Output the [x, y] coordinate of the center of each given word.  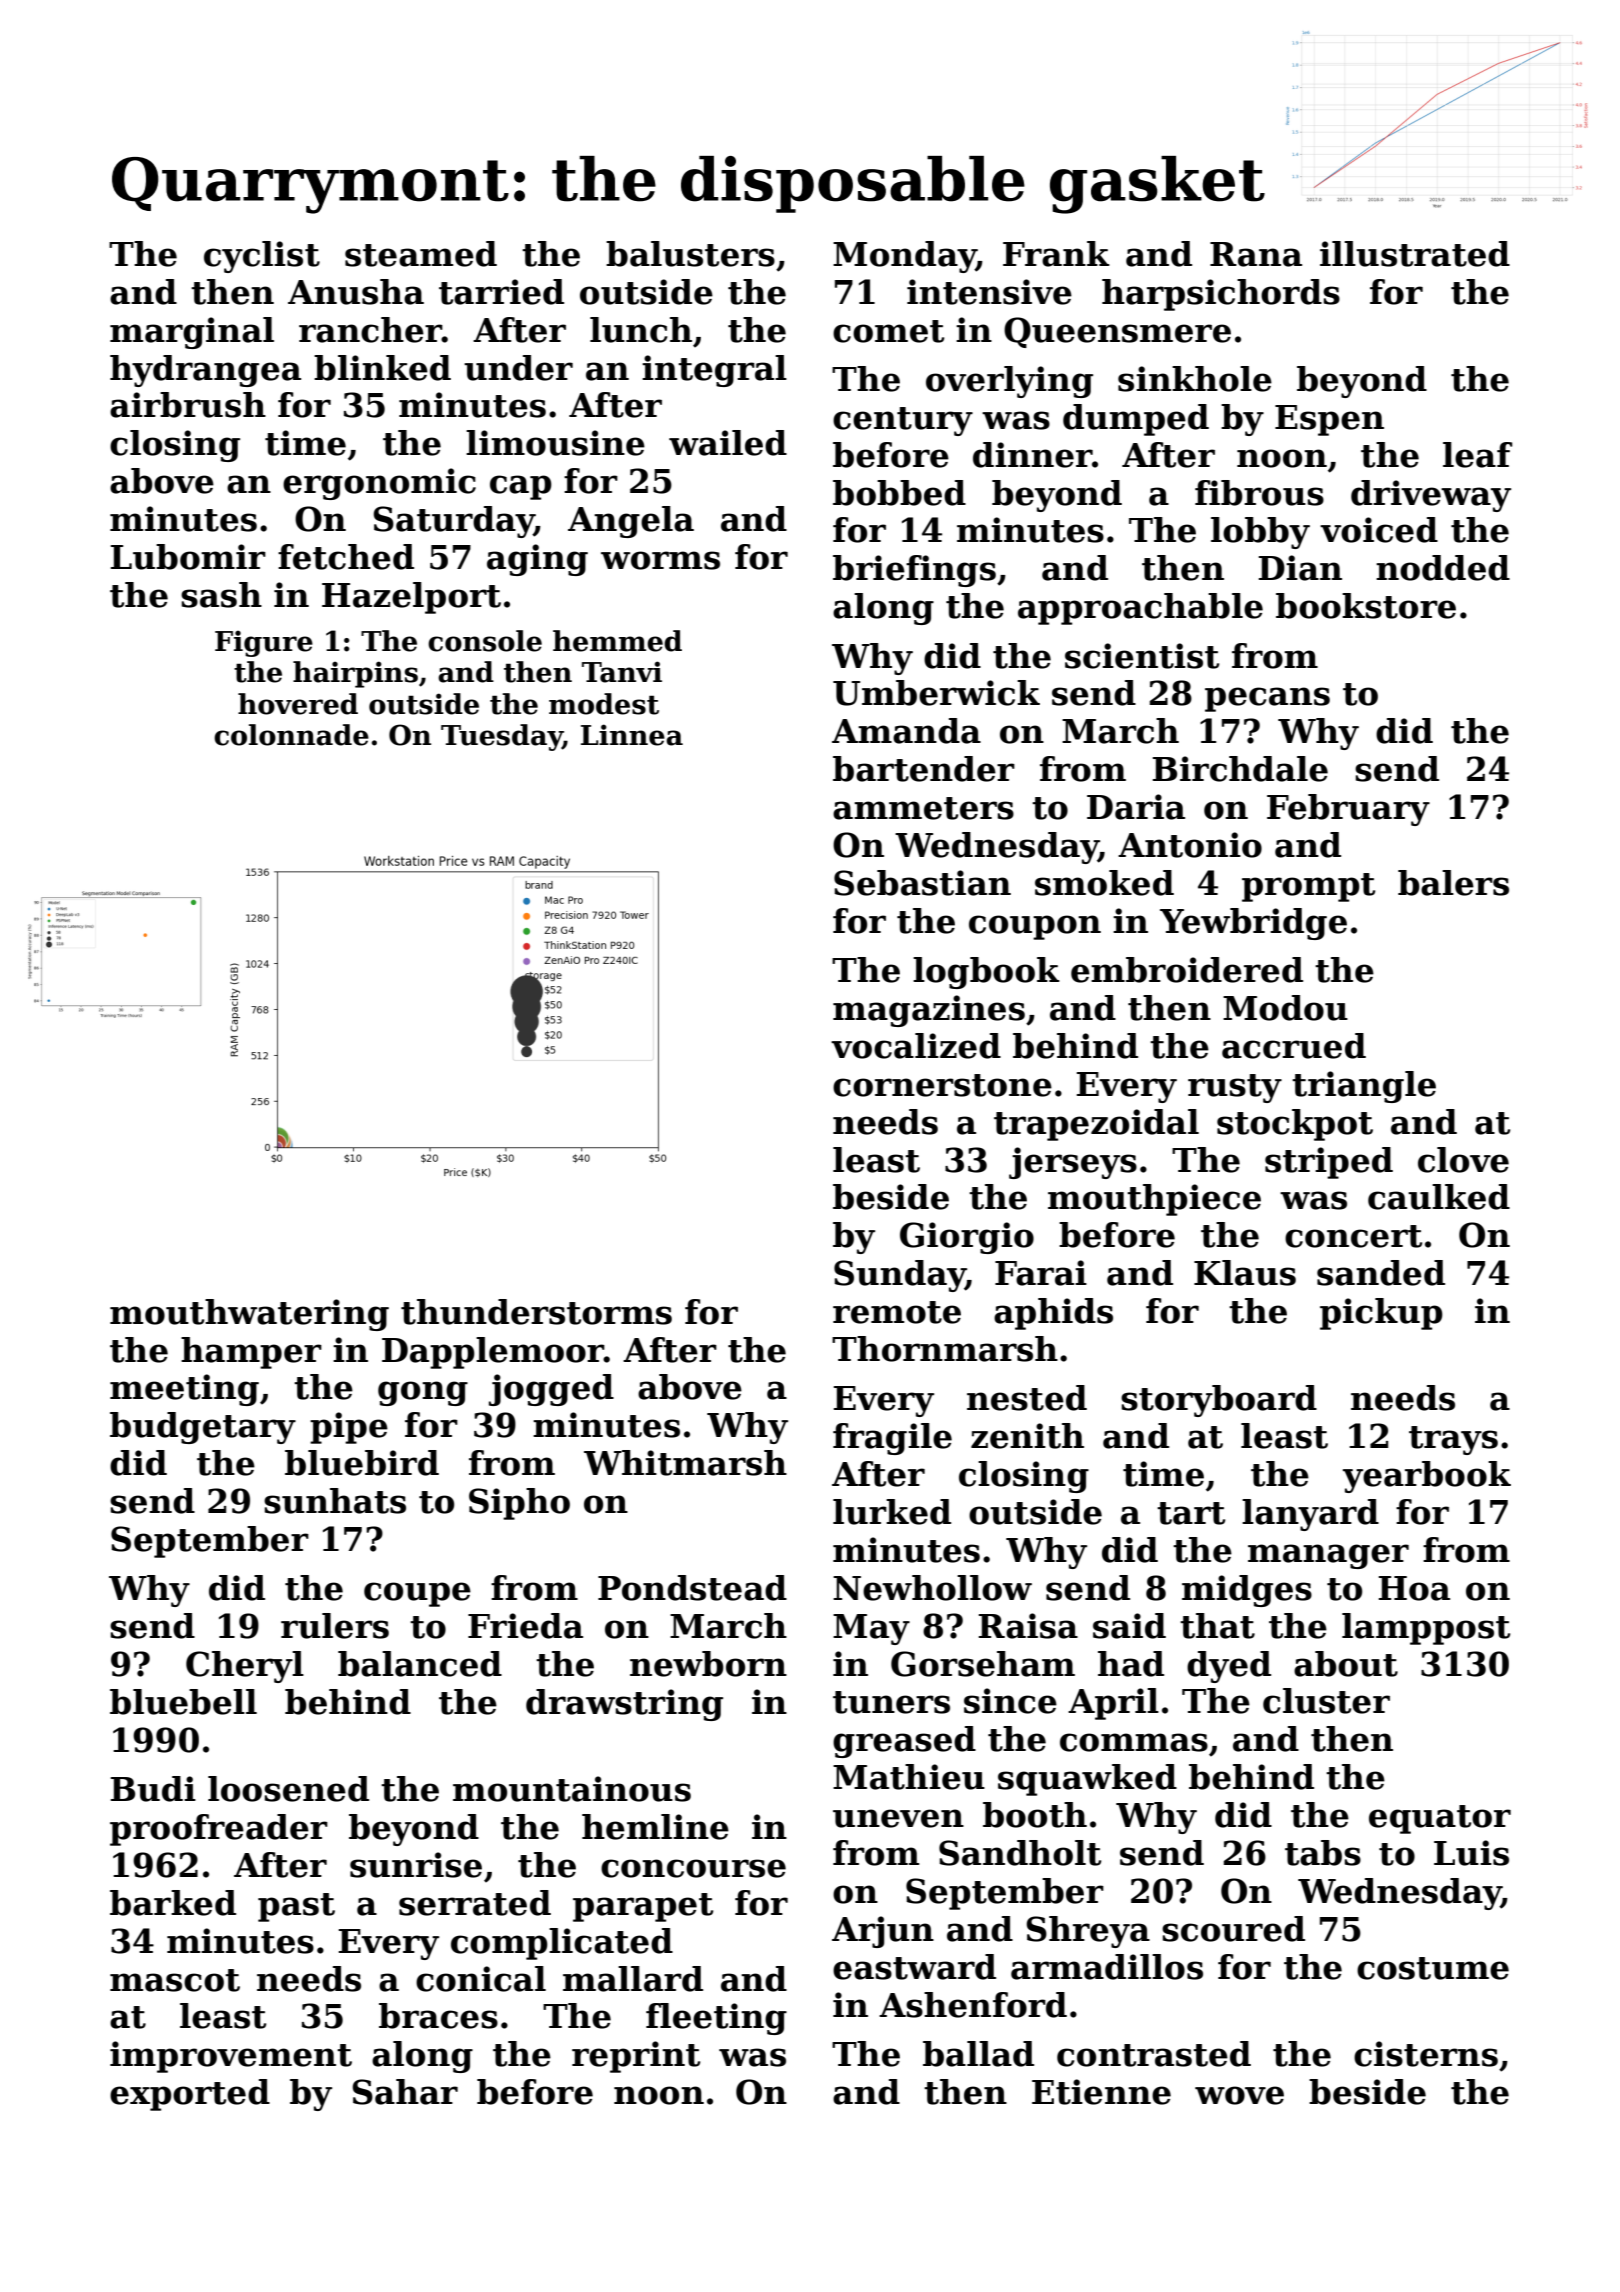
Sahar [405, 2092]
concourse [693, 1868]
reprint [636, 2057]
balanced [420, 1664]
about [1346, 1664]
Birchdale [1240, 769]
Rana [1256, 254]
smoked [1104, 883]
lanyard [1310, 1515]
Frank [1056, 254]
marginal [192, 333]
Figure [264, 643]
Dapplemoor [493, 1353]
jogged [551, 1390]
